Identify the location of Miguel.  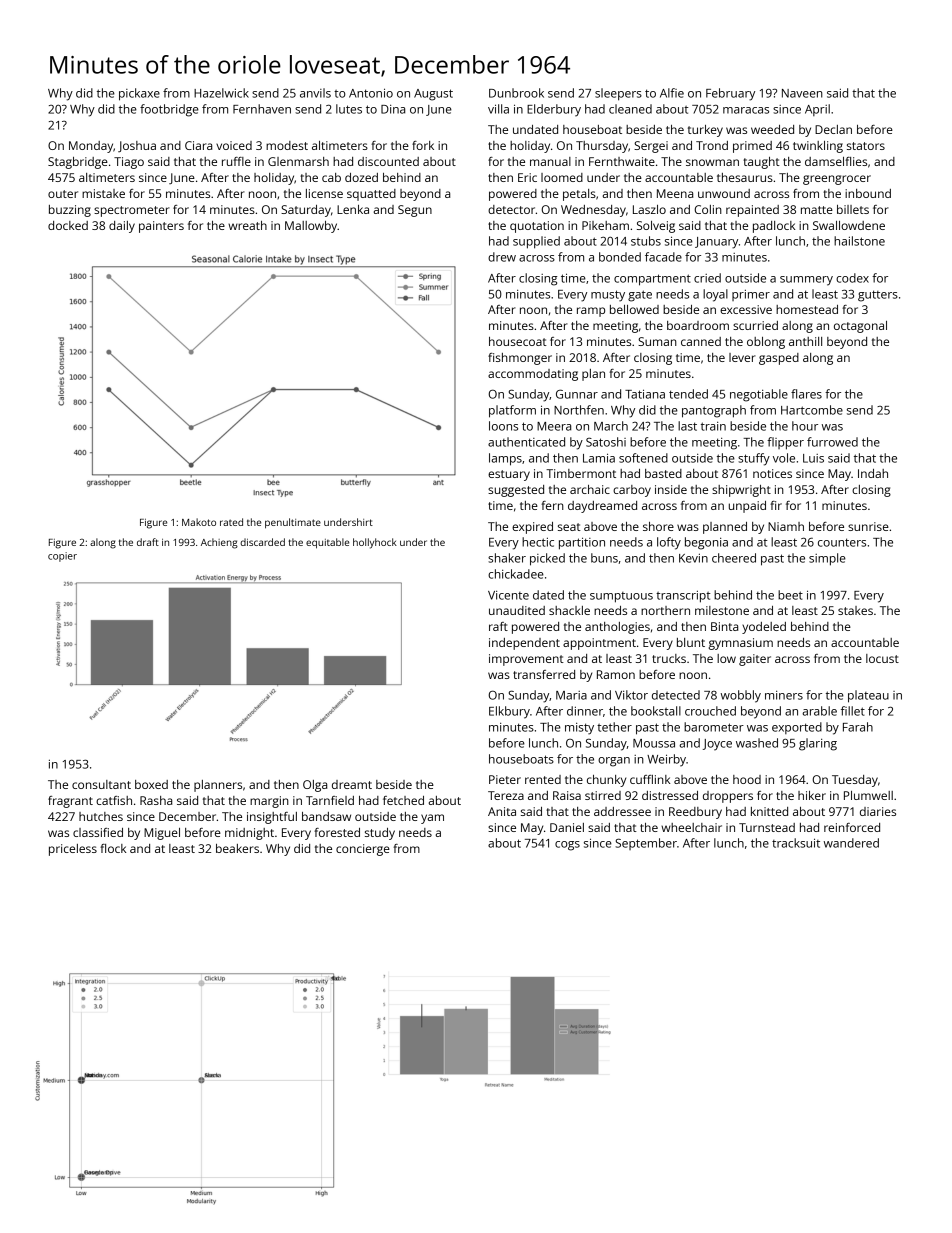
(162, 834).
